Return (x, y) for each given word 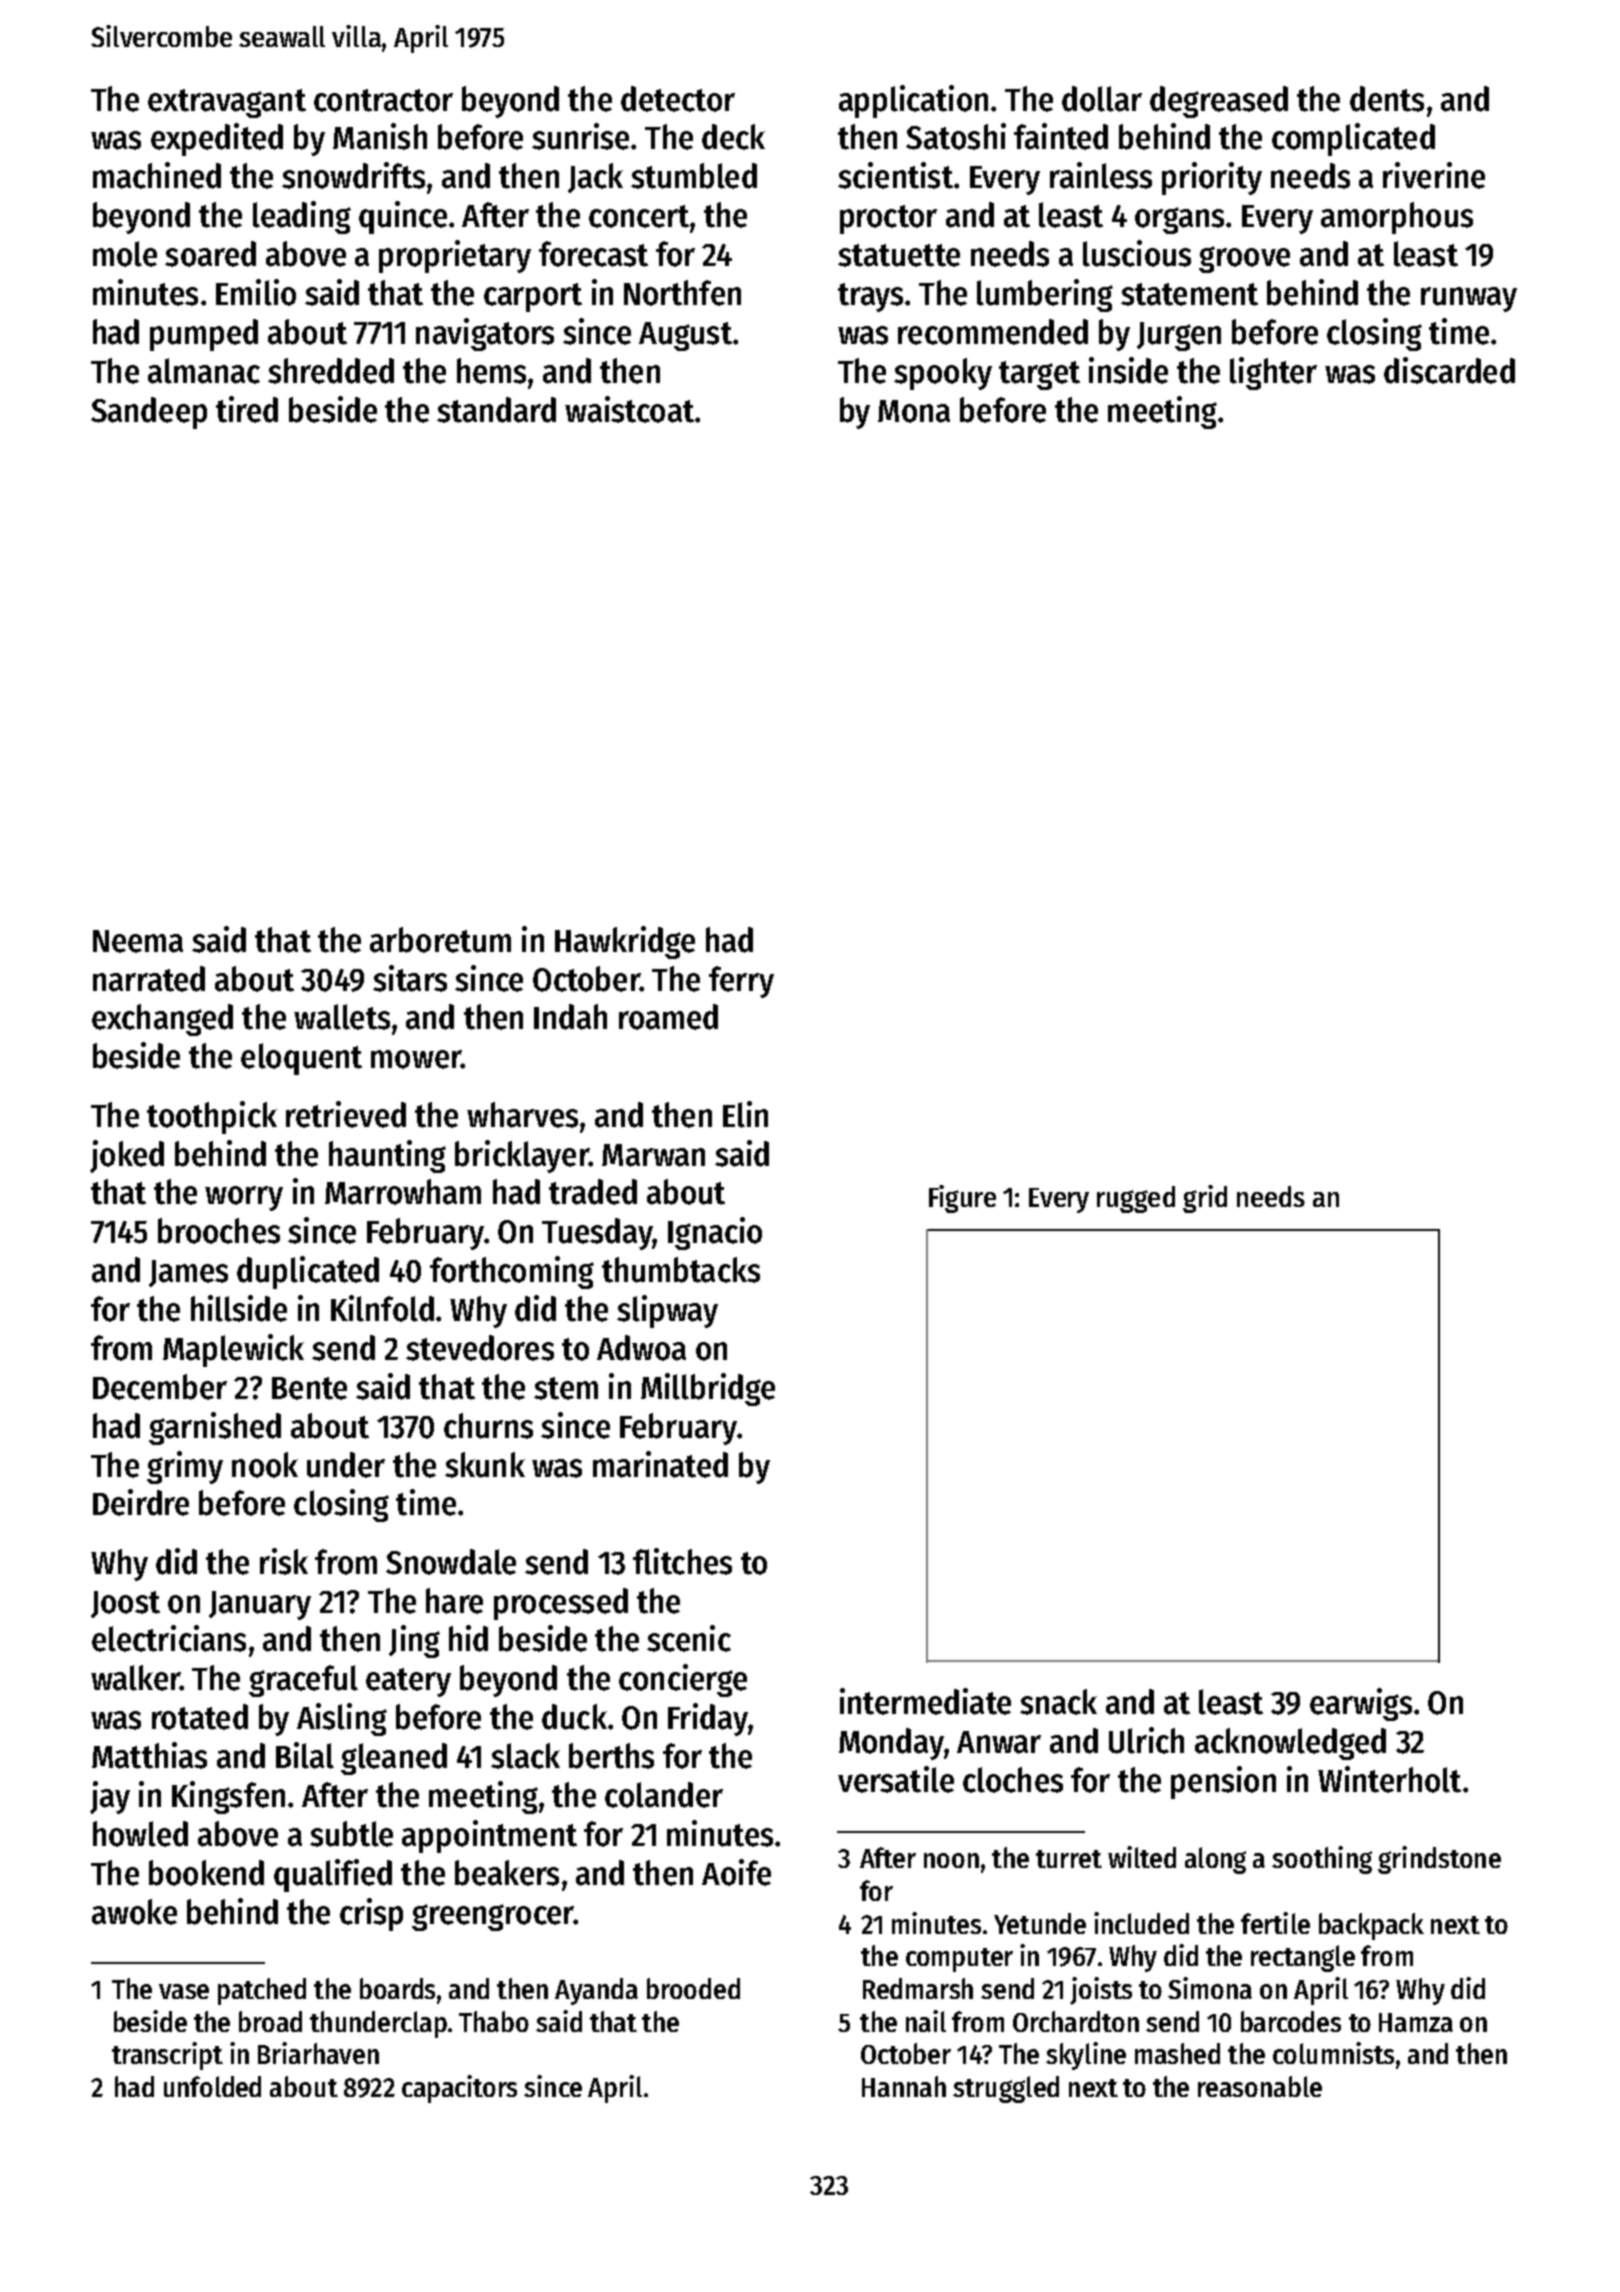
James (188, 1273)
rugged (1136, 1199)
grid (1205, 1199)
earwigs (1361, 1704)
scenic (689, 1638)
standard (496, 410)
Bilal (305, 1755)
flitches (682, 1561)
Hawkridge (625, 942)
